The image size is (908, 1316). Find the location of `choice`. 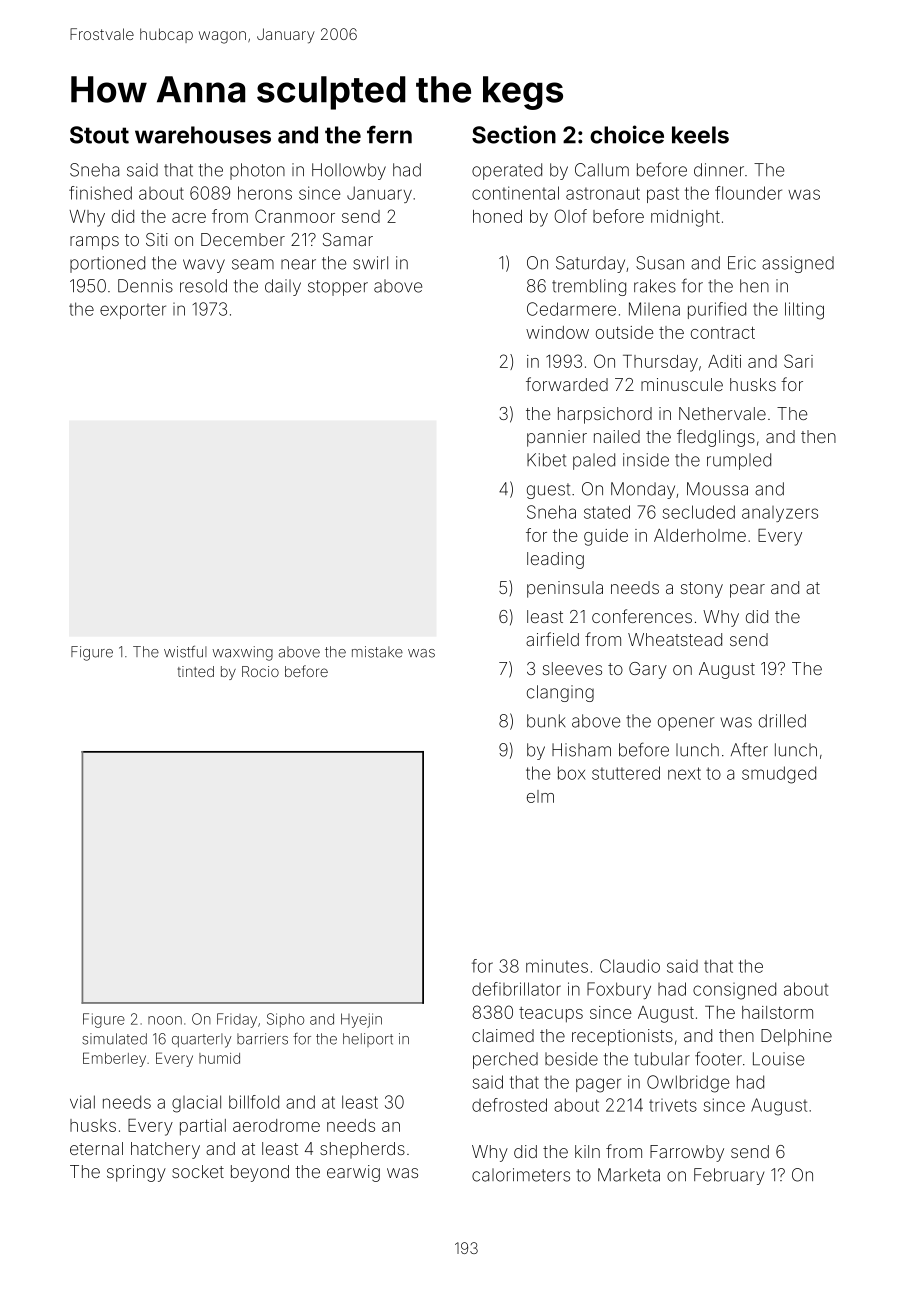

choice is located at coordinates (627, 134).
